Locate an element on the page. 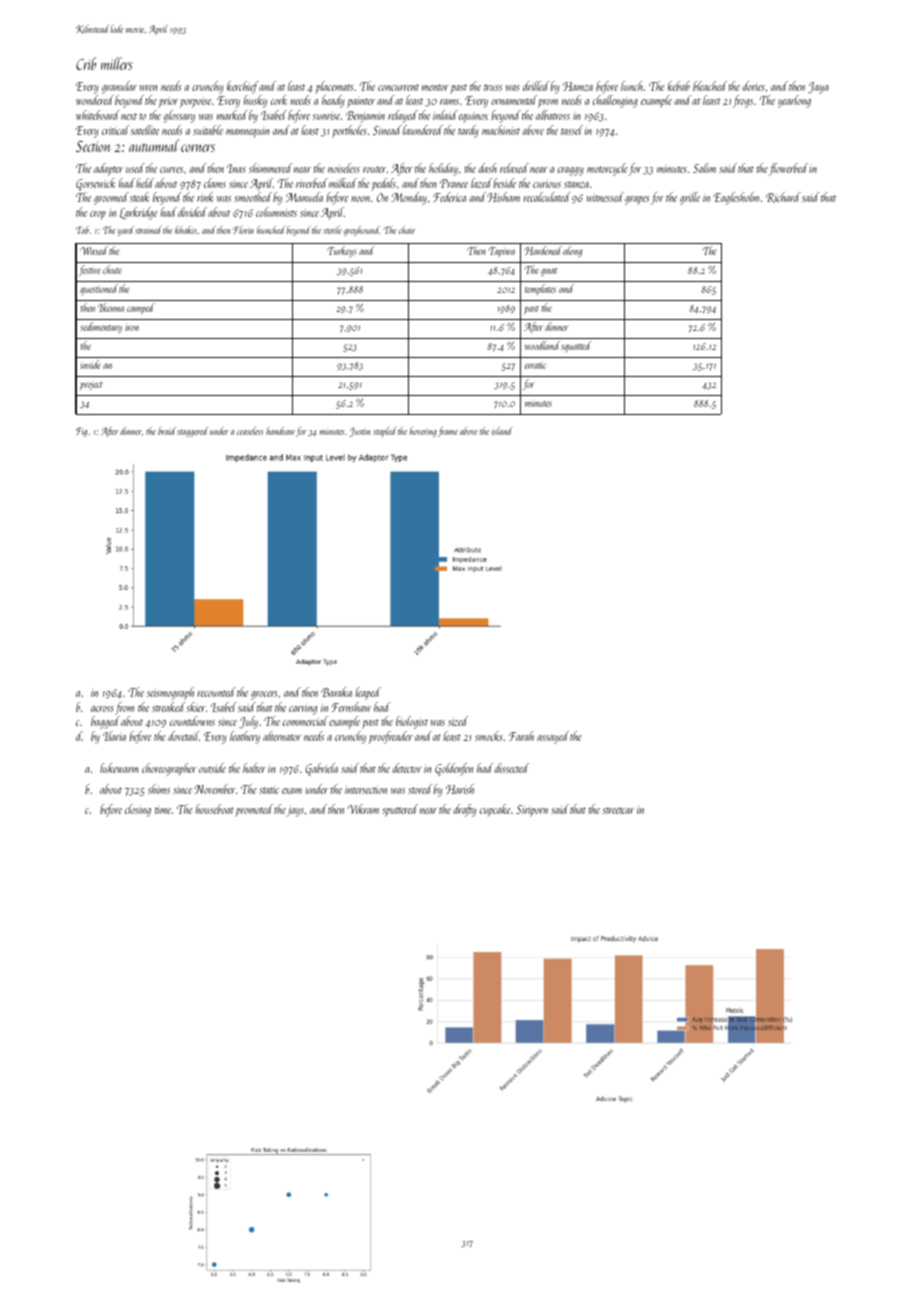 This image has width=924, height=1308. streetcar is located at coordinates (618, 810).
